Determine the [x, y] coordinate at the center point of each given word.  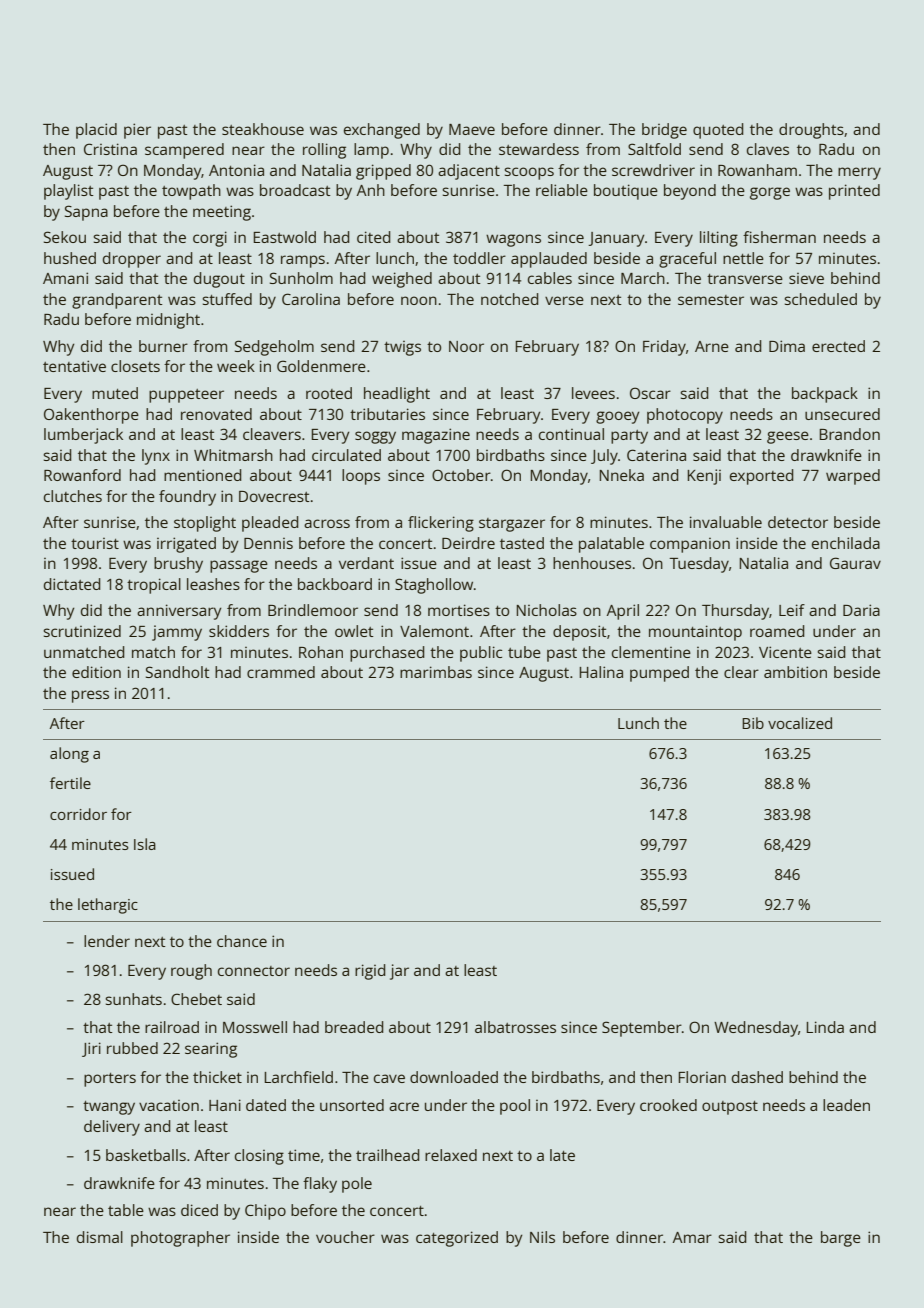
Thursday [735, 612]
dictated [72, 584]
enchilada [846, 543]
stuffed [227, 299]
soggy [375, 437]
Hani [225, 1105]
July [604, 457]
